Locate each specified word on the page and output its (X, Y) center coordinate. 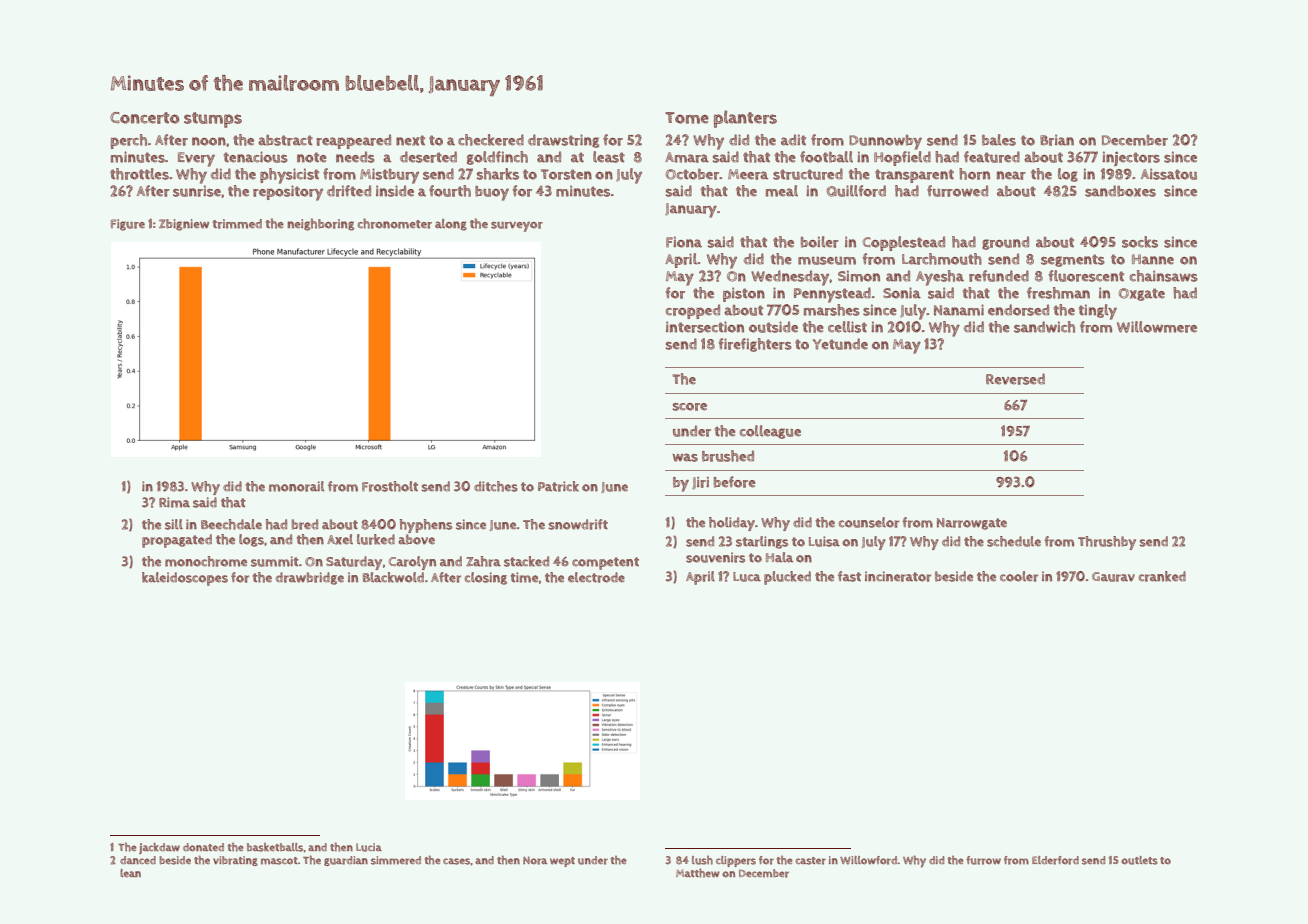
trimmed (237, 224)
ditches (496, 486)
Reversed (1015, 379)
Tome (687, 118)
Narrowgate (972, 524)
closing (486, 578)
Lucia (369, 847)
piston (744, 294)
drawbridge (310, 578)
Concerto (144, 118)
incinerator (898, 576)
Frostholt (390, 486)
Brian (1057, 140)
